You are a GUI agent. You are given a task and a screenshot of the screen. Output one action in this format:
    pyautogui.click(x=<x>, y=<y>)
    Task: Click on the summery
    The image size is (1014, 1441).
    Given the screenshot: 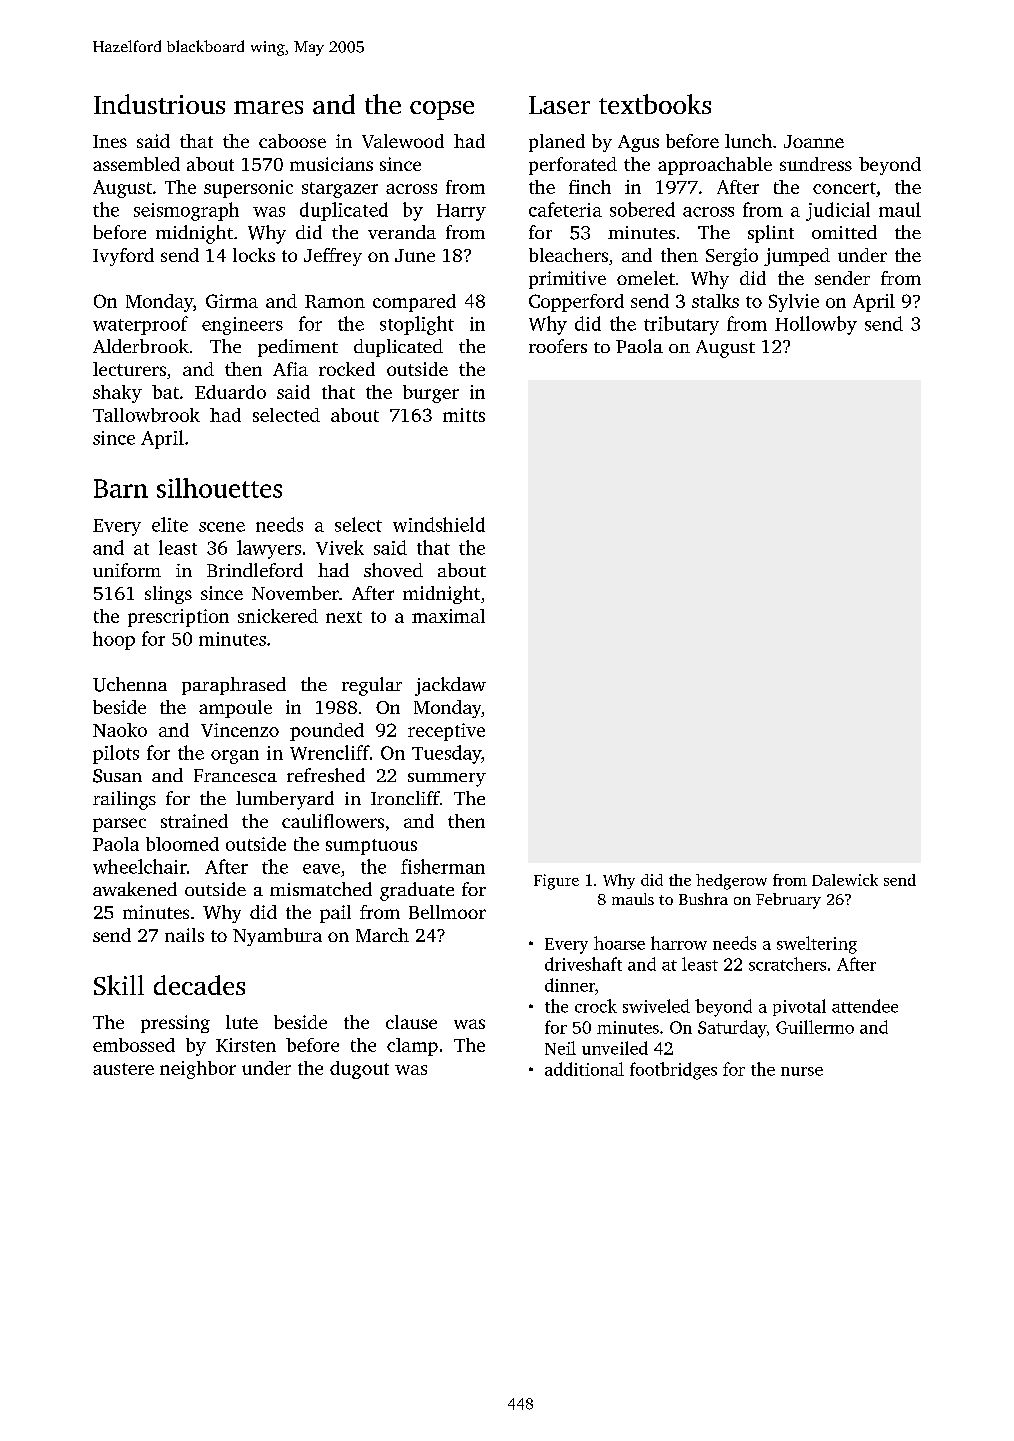 What is the action you would take?
    pyautogui.click(x=447, y=780)
